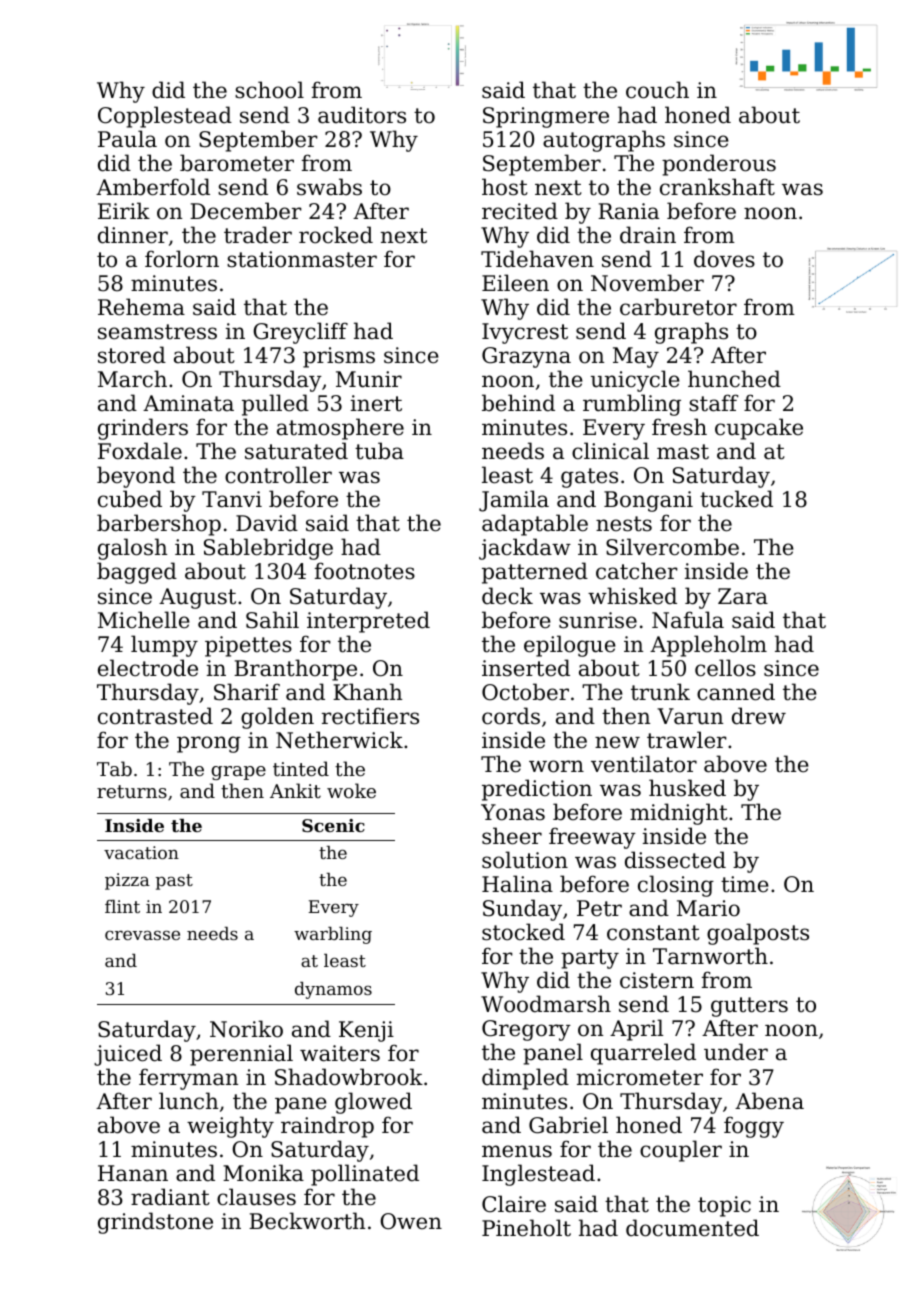 This screenshot has height=1311, width=924. Describe the element at coordinates (635, 381) in the screenshot. I see `unicycle` at that location.
